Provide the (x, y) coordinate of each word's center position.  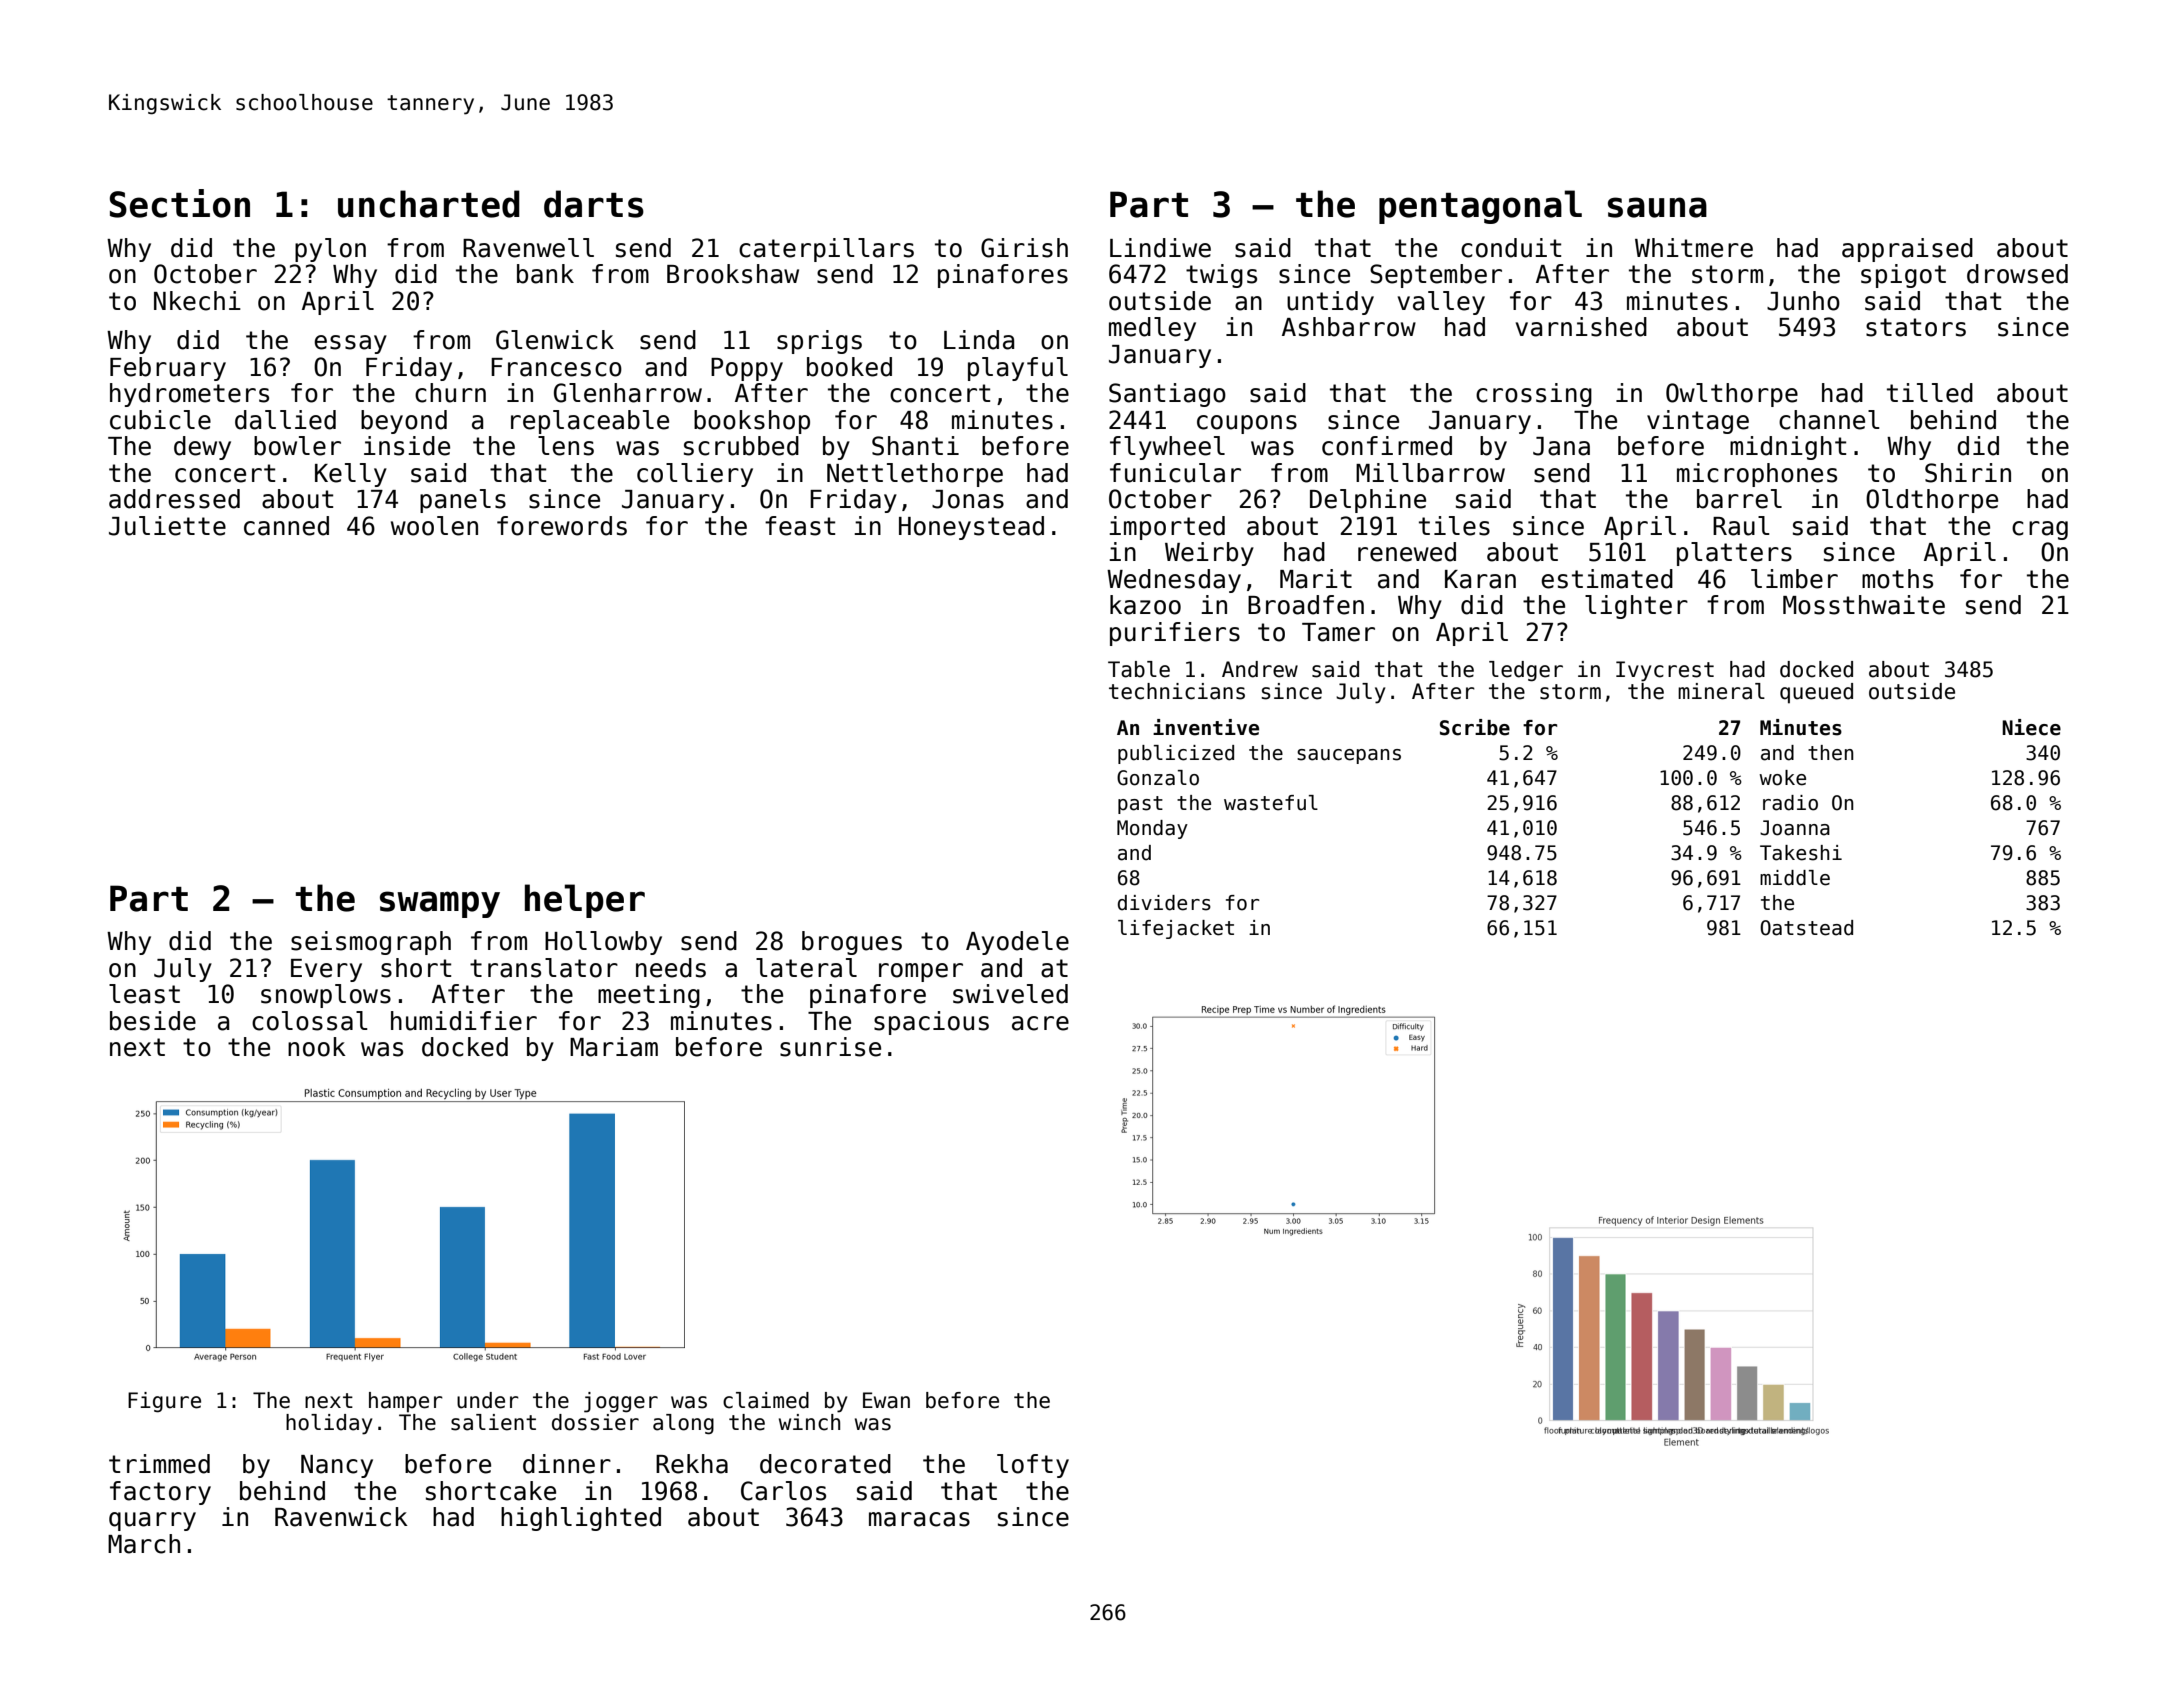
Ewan (886, 1400)
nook (317, 1047)
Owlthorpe (1732, 395)
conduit (1511, 248)
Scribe (1475, 727)
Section (180, 203)
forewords (562, 526)
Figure (164, 1402)
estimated (1607, 579)
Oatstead (1806, 928)
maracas (919, 1519)
